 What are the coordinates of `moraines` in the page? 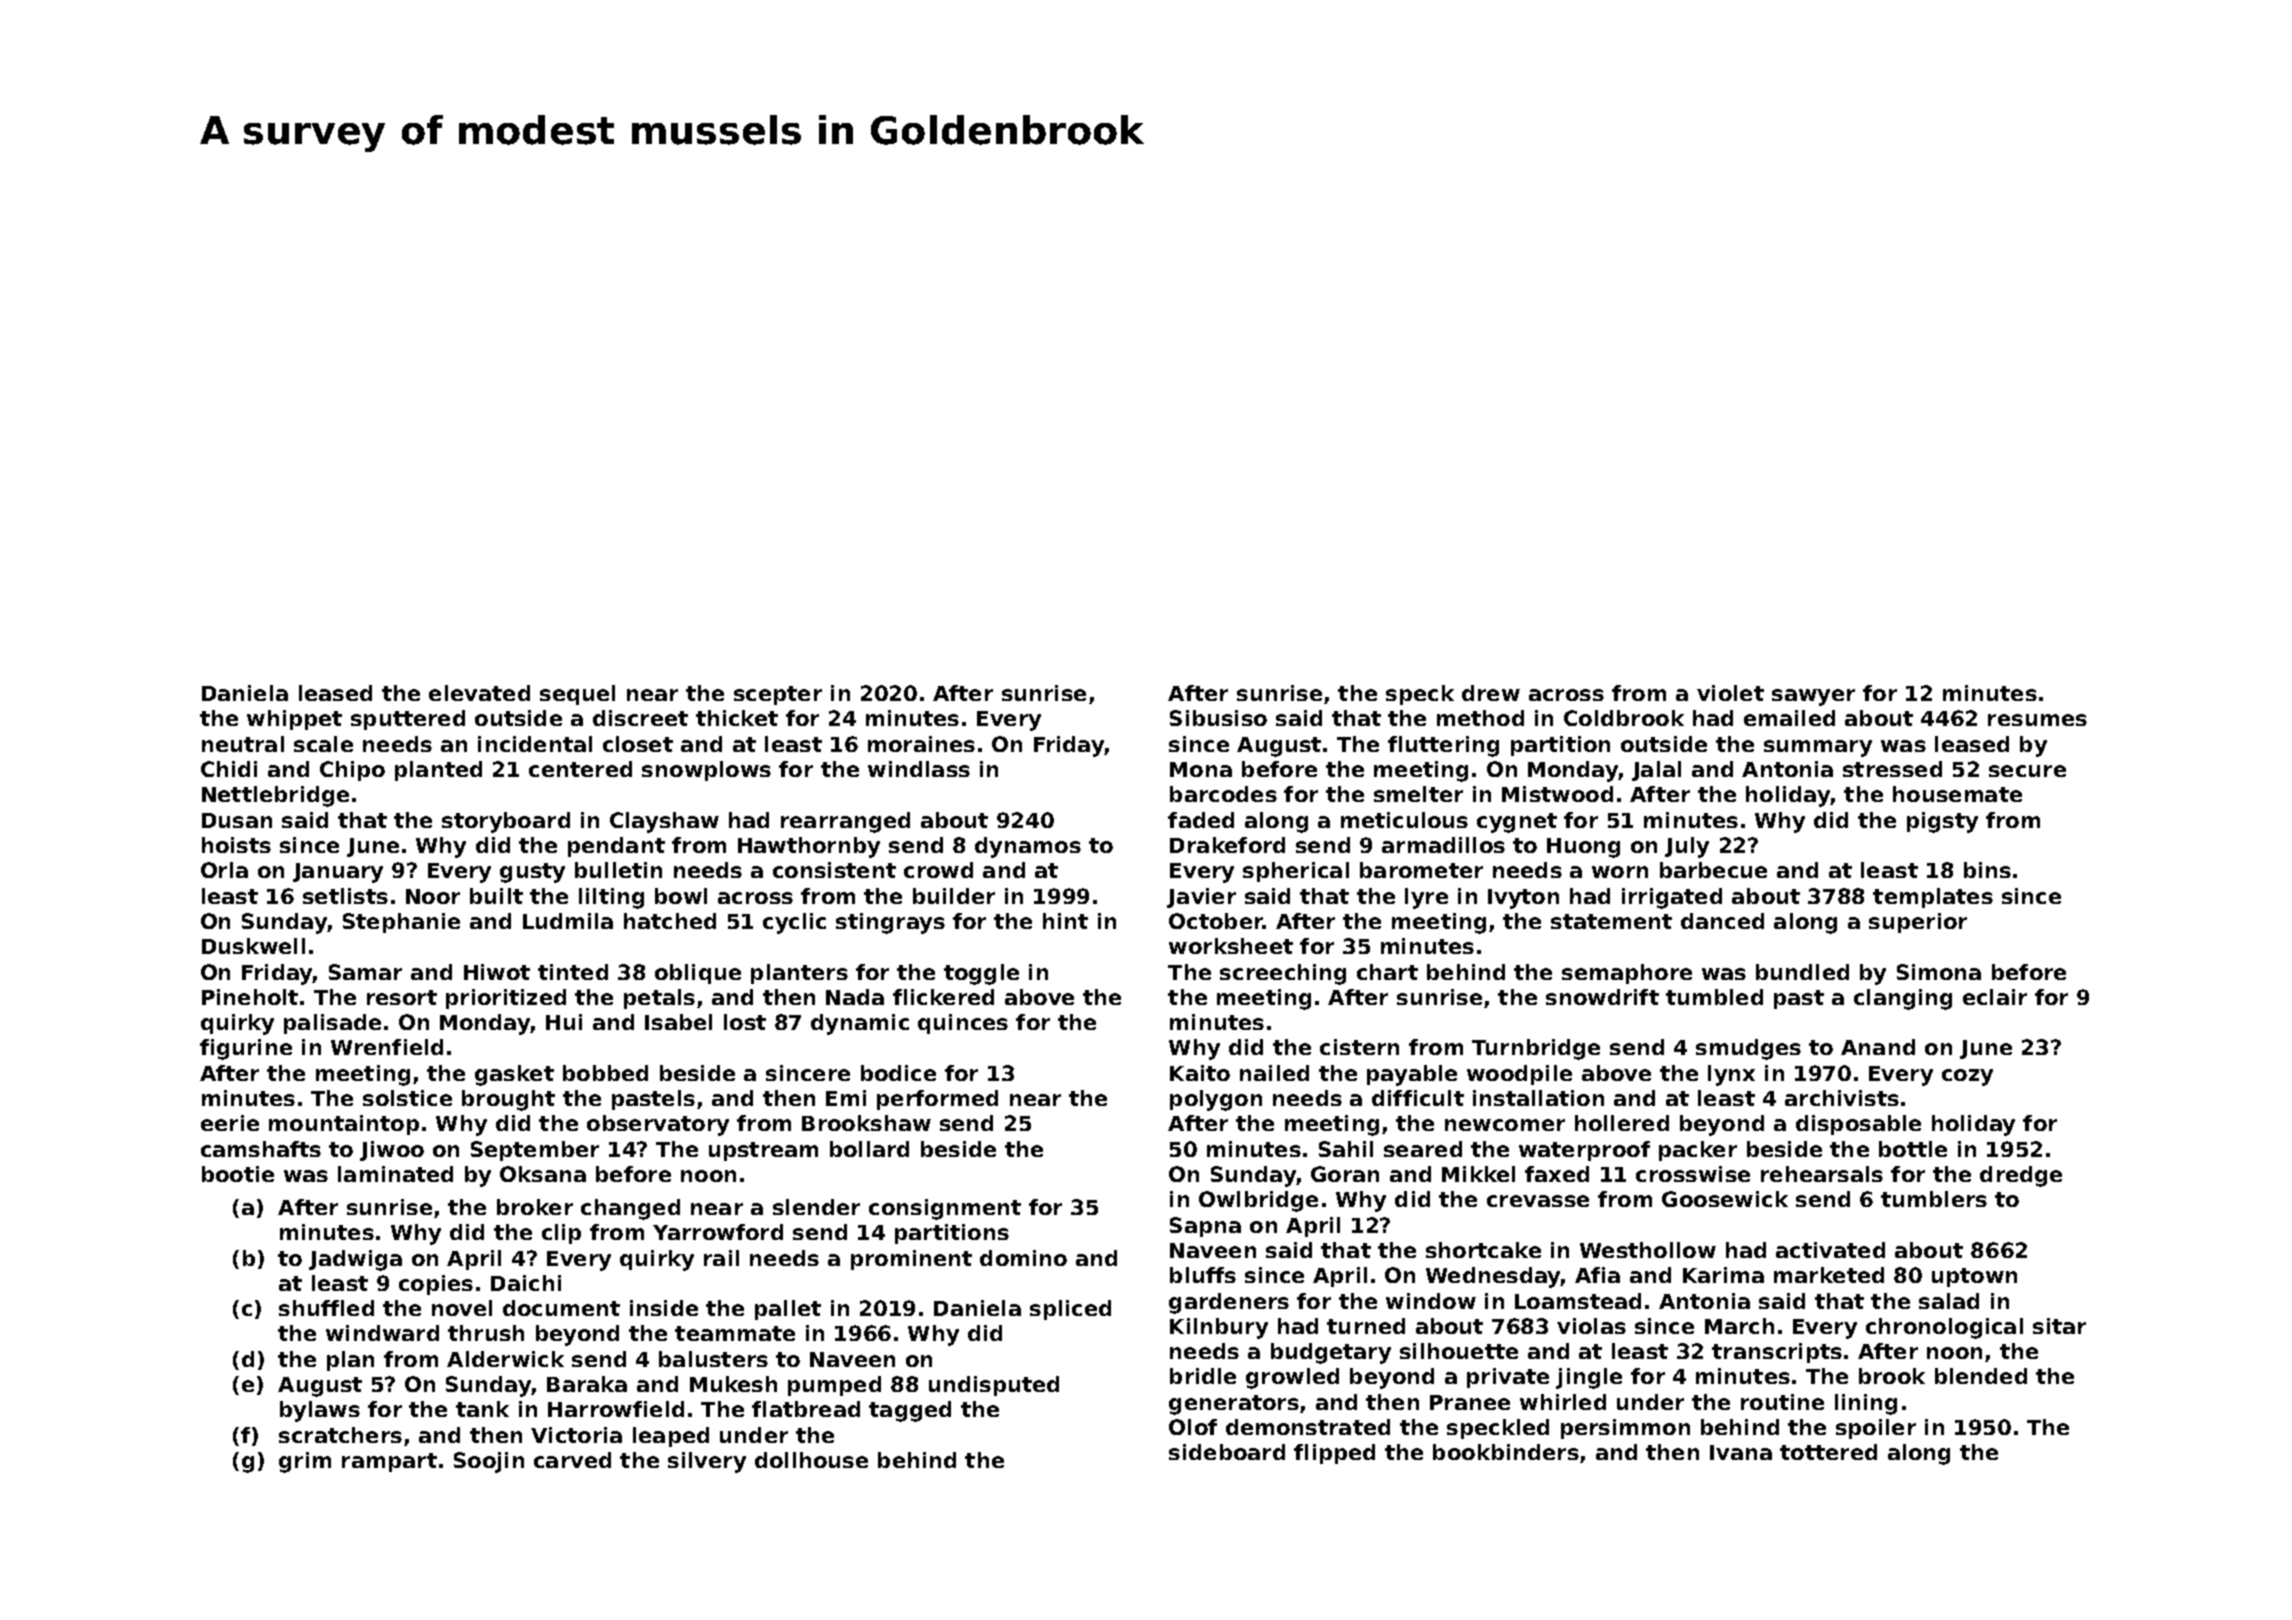 It's located at (921, 744).
